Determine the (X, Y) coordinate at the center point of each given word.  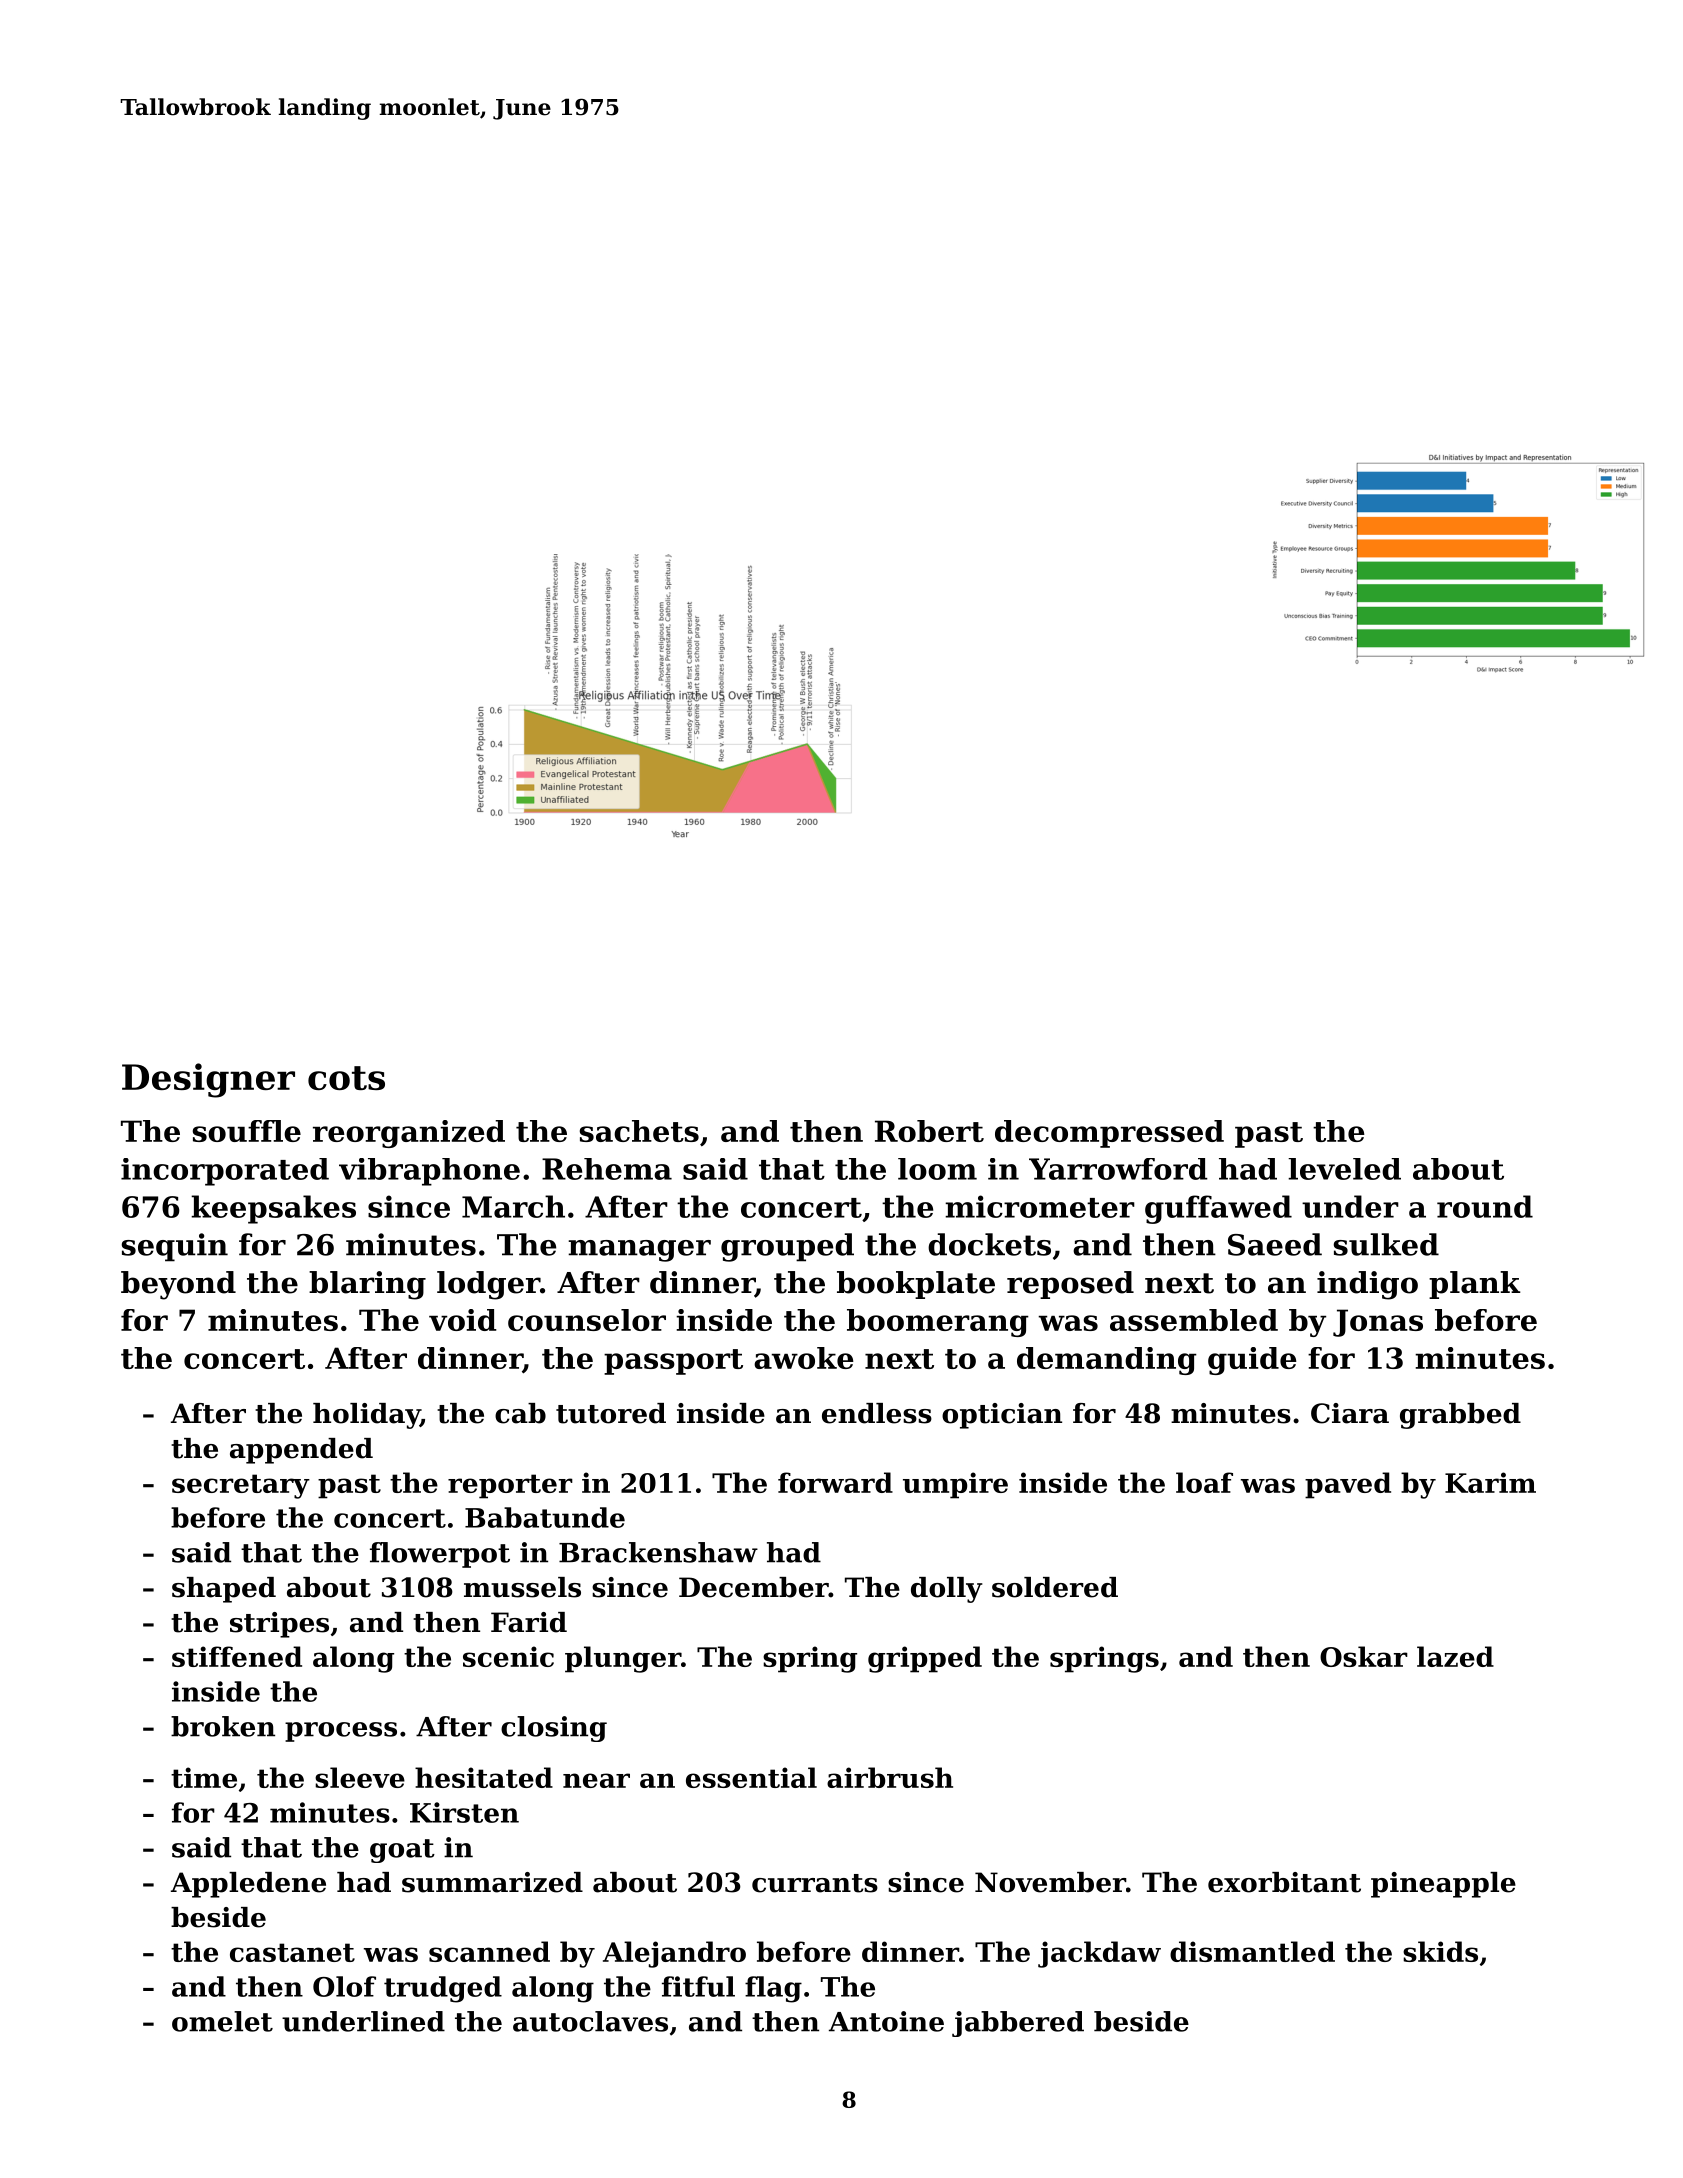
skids (1440, 1951)
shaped (224, 1590)
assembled (1194, 1320)
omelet (222, 2021)
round (1485, 1206)
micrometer (1040, 1206)
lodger (488, 1285)
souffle (247, 1131)
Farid (529, 1622)
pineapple (1443, 1885)
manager (639, 1251)
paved (1348, 1485)
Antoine (886, 2021)
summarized (492, 1882)
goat (402, 1851)
